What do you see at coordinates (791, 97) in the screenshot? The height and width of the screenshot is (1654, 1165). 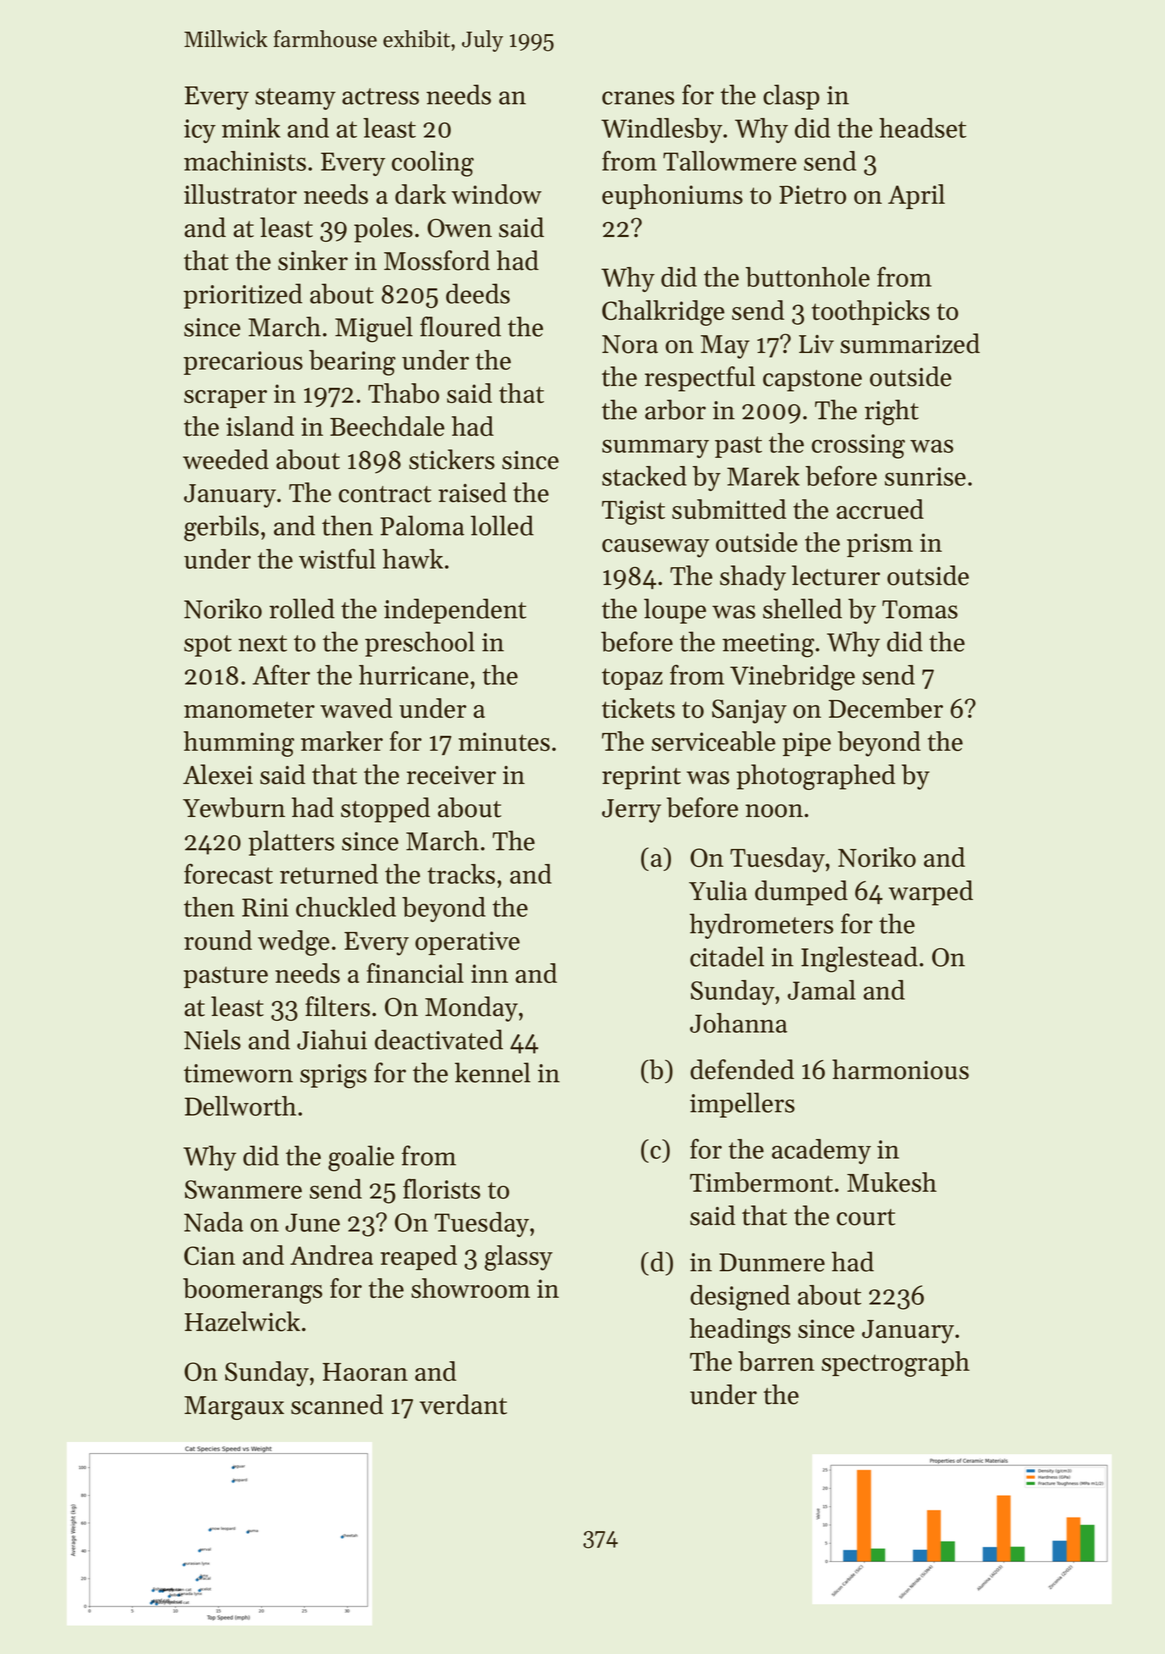 I see `clasp` at bounding box center [791, 97].
